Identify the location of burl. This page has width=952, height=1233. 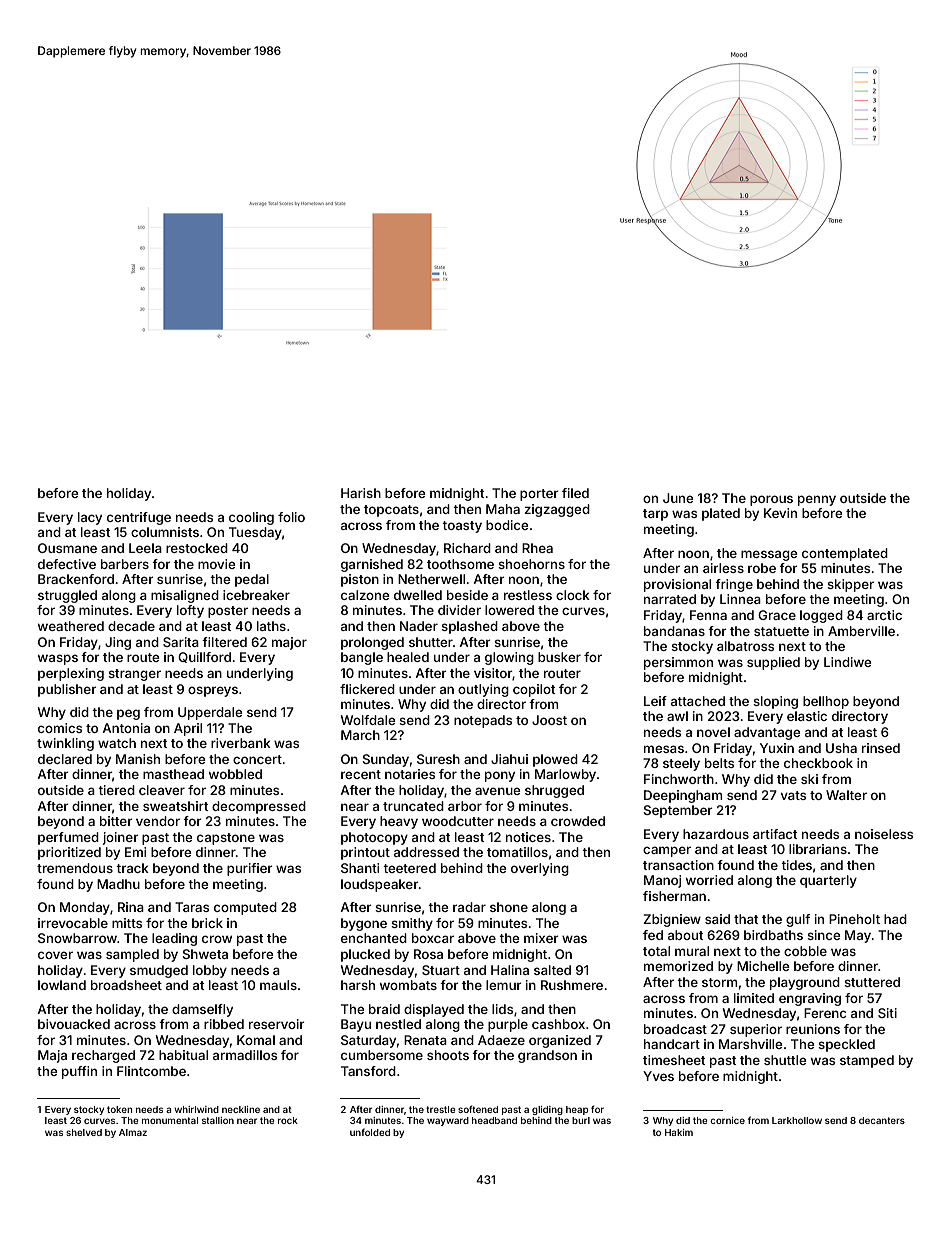
(581, 1120).
